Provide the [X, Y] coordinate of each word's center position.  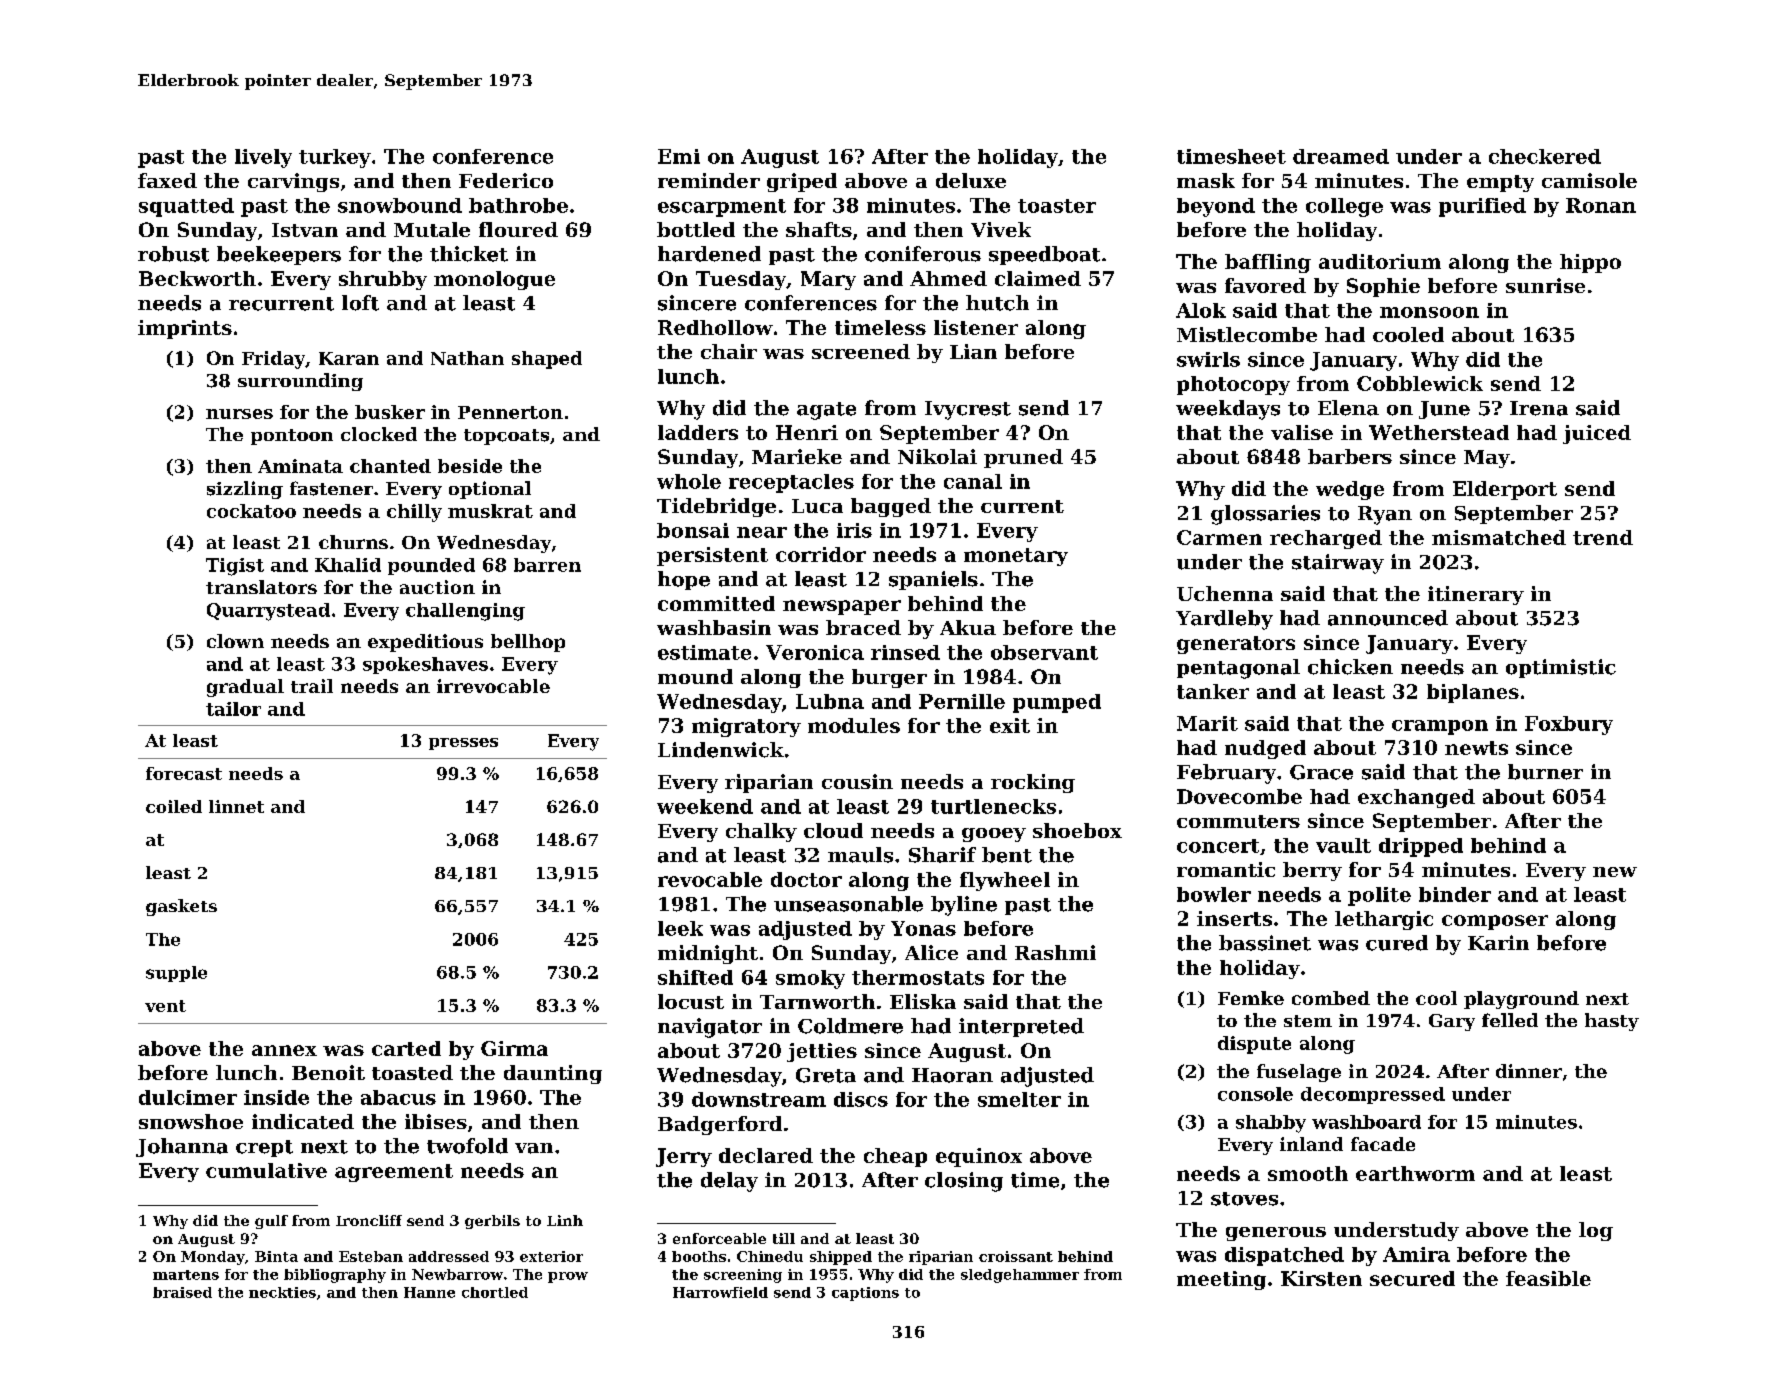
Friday [273, 360]
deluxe [971, 180]
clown [235, 641]
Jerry [684, 1157]
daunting [553, 1074]
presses [463, 744]
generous [1276, 1234]
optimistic [1561, 668]
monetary [1016, 557]
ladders [698, 432]
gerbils [492, 1222]
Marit [1207, 723]
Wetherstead [1439, 432]
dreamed [1341, 156]
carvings [293, 182]
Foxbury [1569, 725]
